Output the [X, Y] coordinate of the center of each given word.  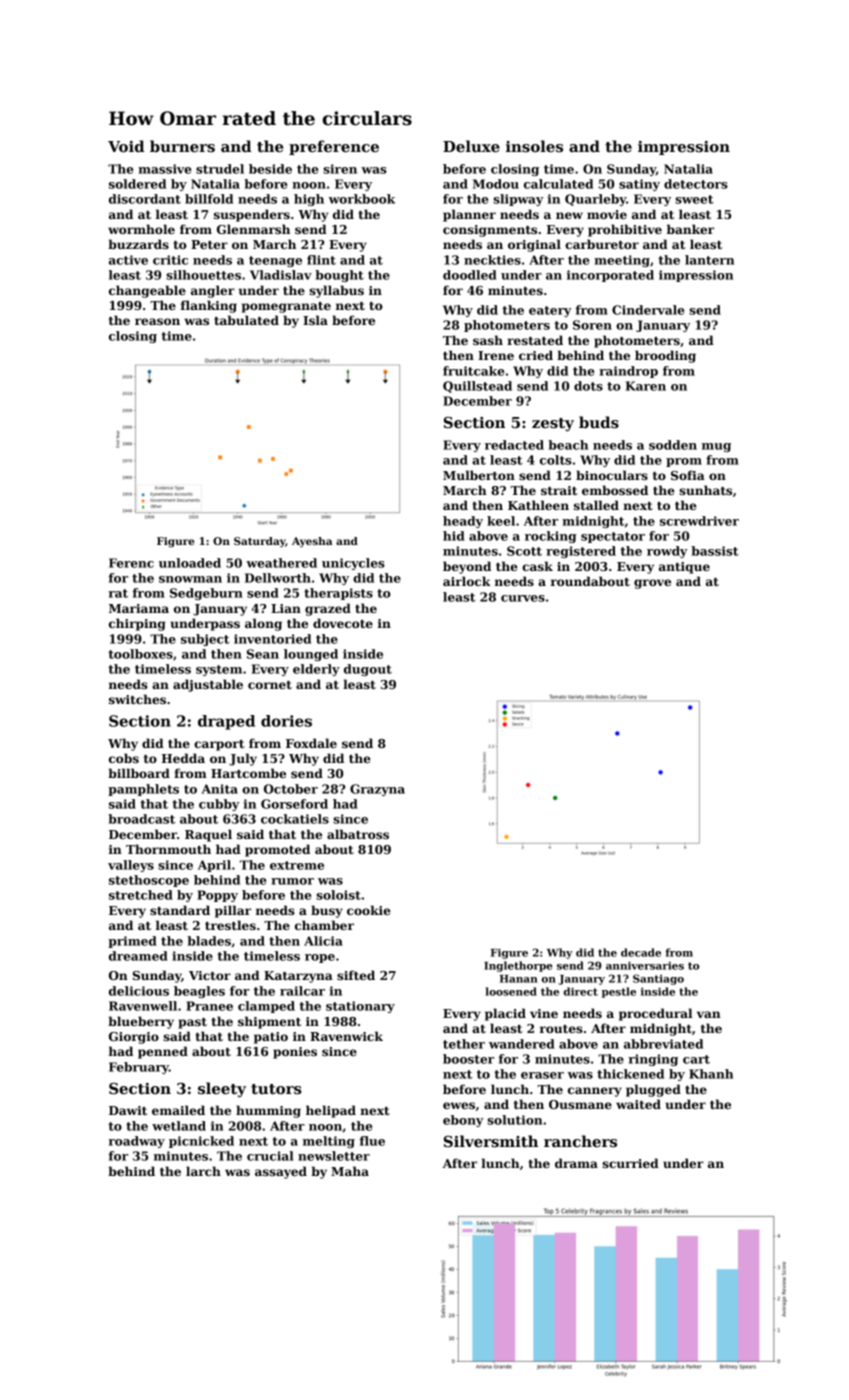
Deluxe [471, 146]
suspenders [252, 215]
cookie [369, 910]
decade [641, 952]
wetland [179, 1126]
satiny [639, 185]
